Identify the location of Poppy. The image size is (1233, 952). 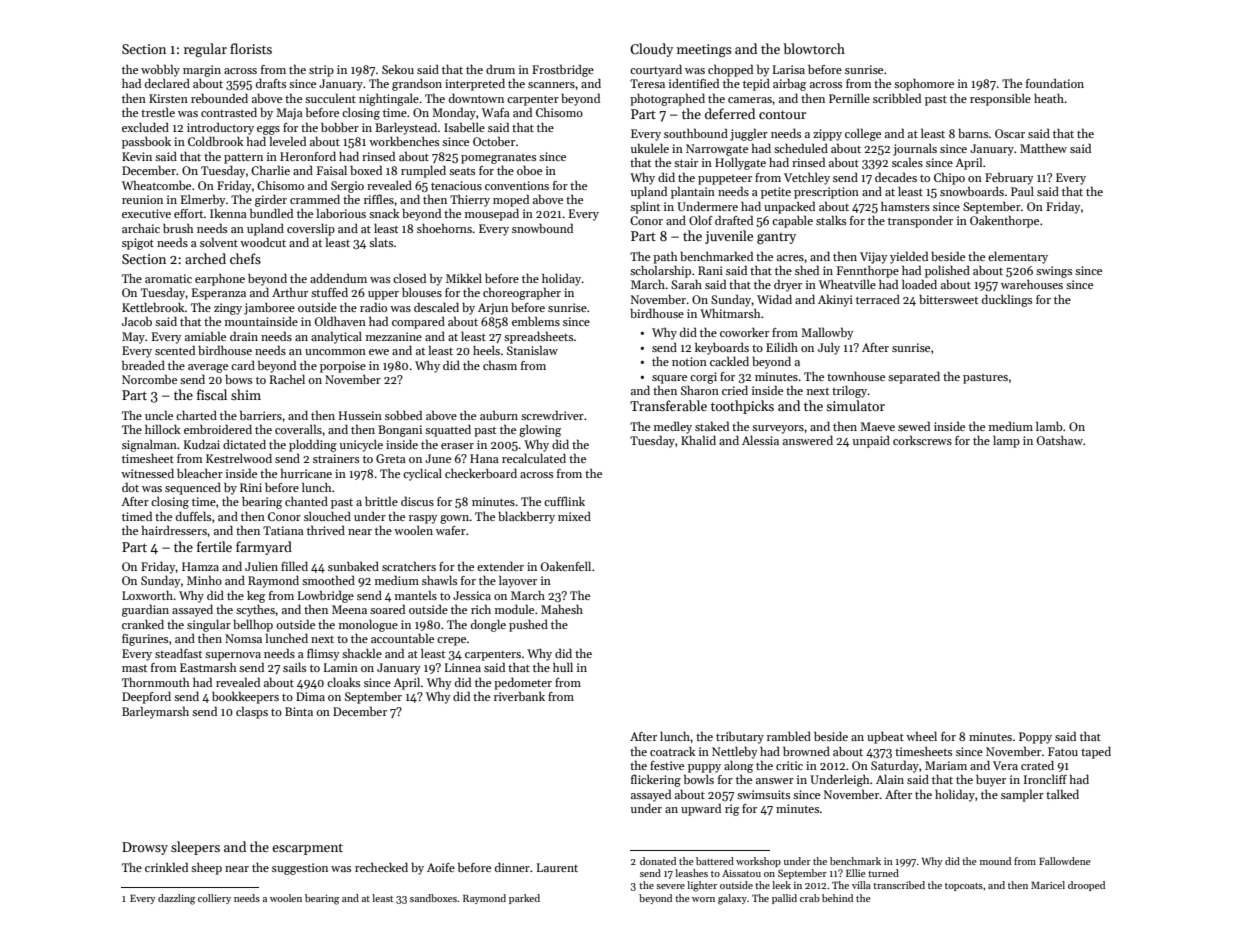
(1035, 738).
